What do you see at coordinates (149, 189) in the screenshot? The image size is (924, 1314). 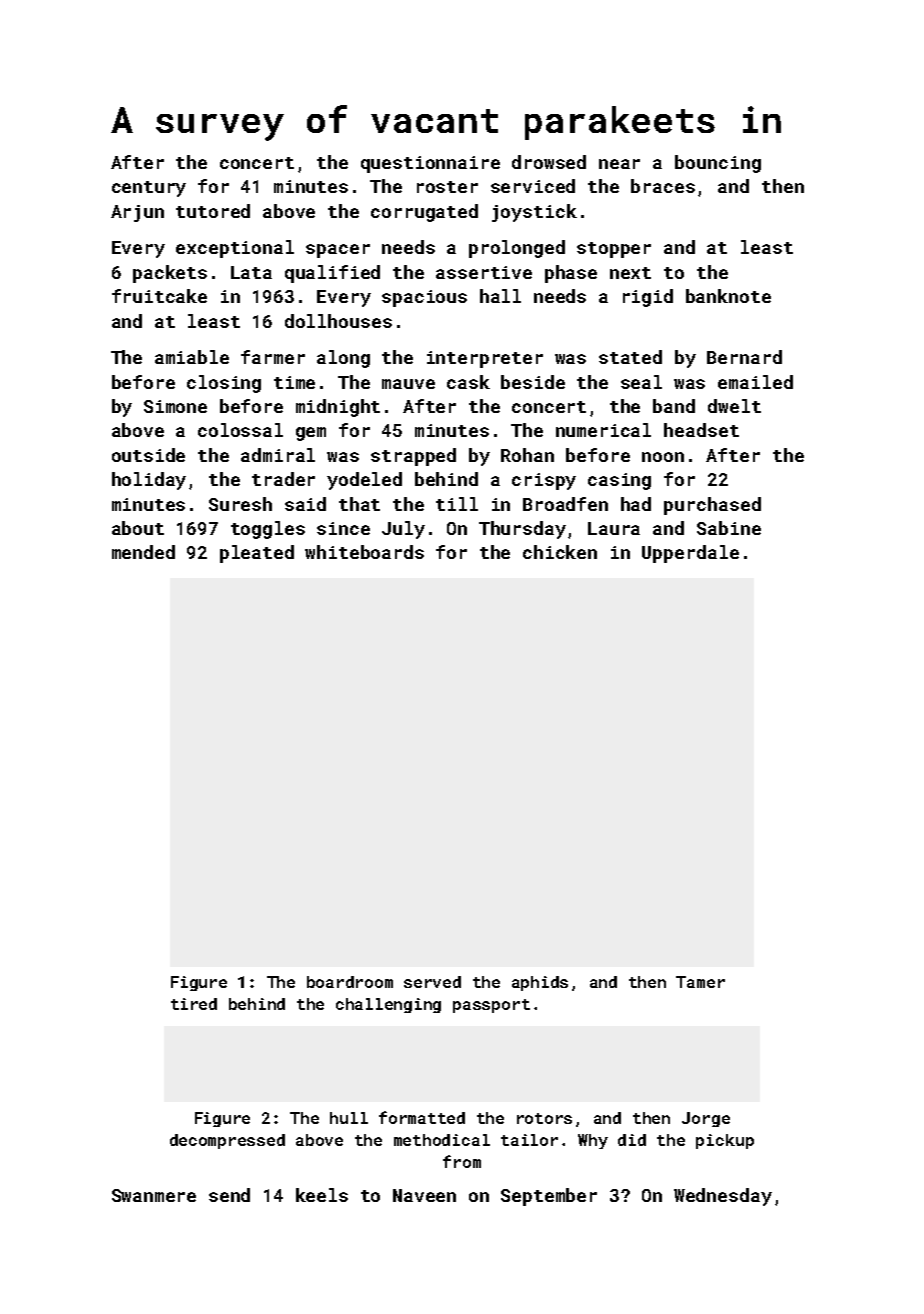 I see `century` at bounding box center [149, 189].
